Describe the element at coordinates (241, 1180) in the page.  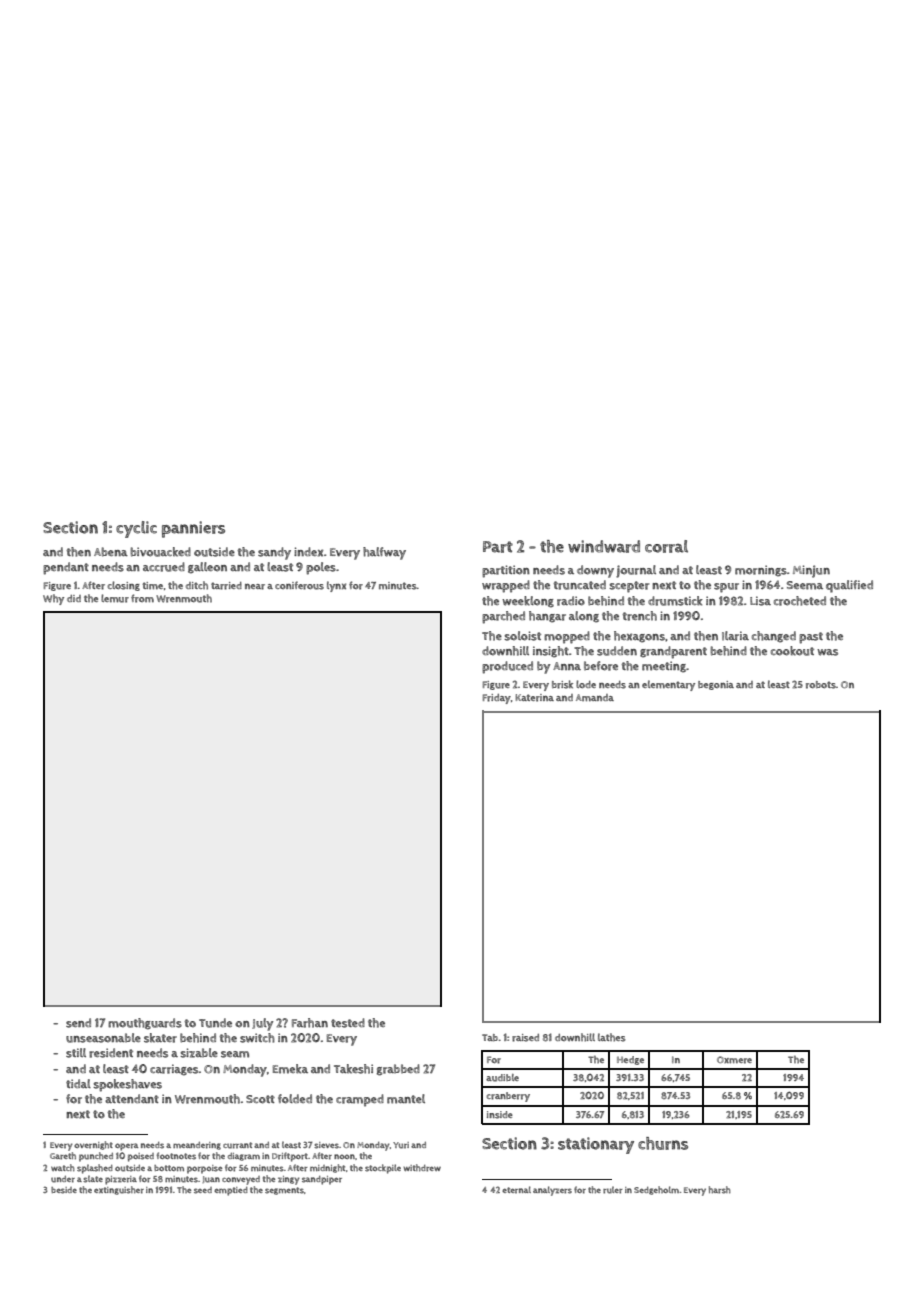
I see `conveyed` at that location.
